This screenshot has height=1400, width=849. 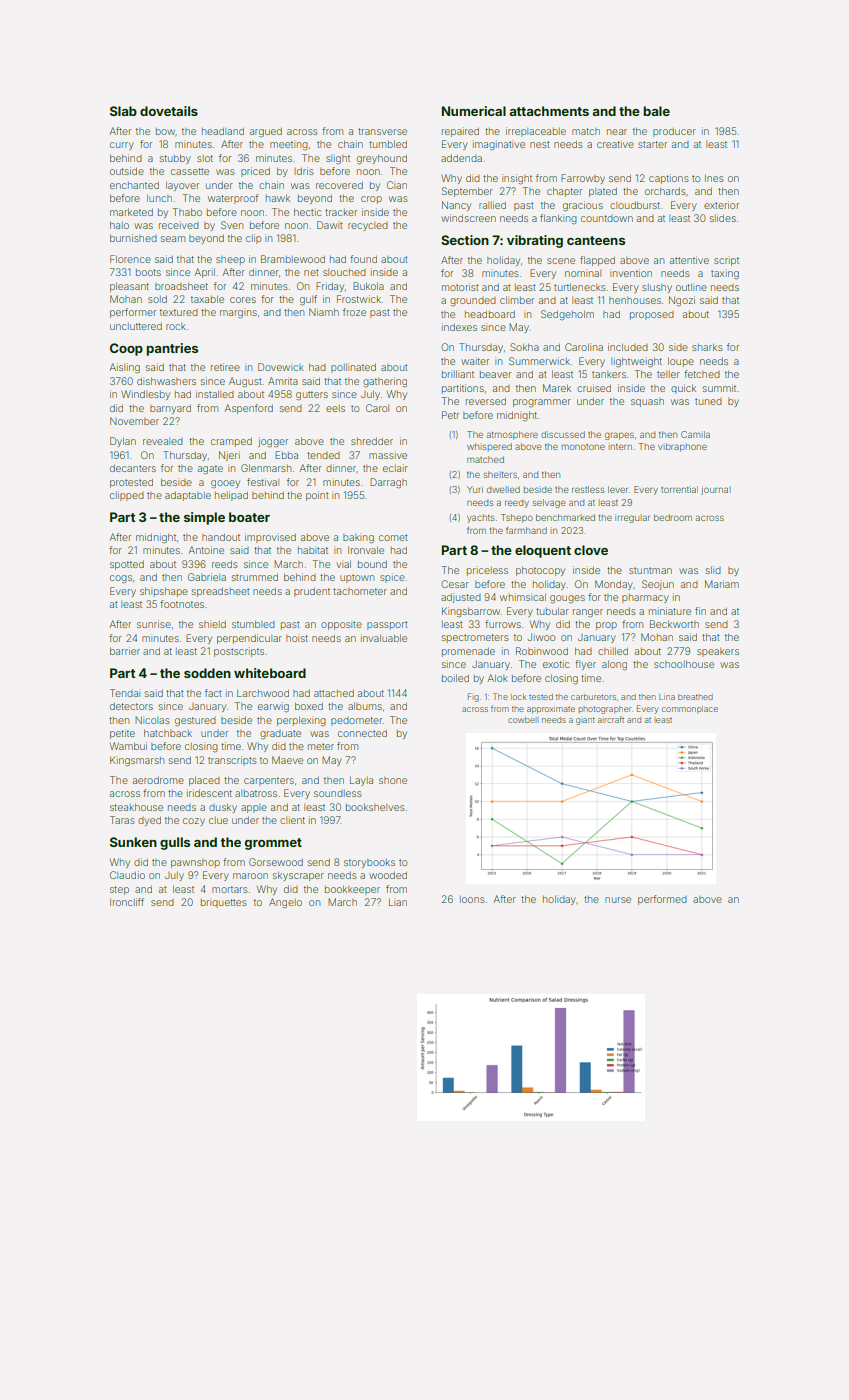 I want to click on comet, so click(x=393, y=537).
